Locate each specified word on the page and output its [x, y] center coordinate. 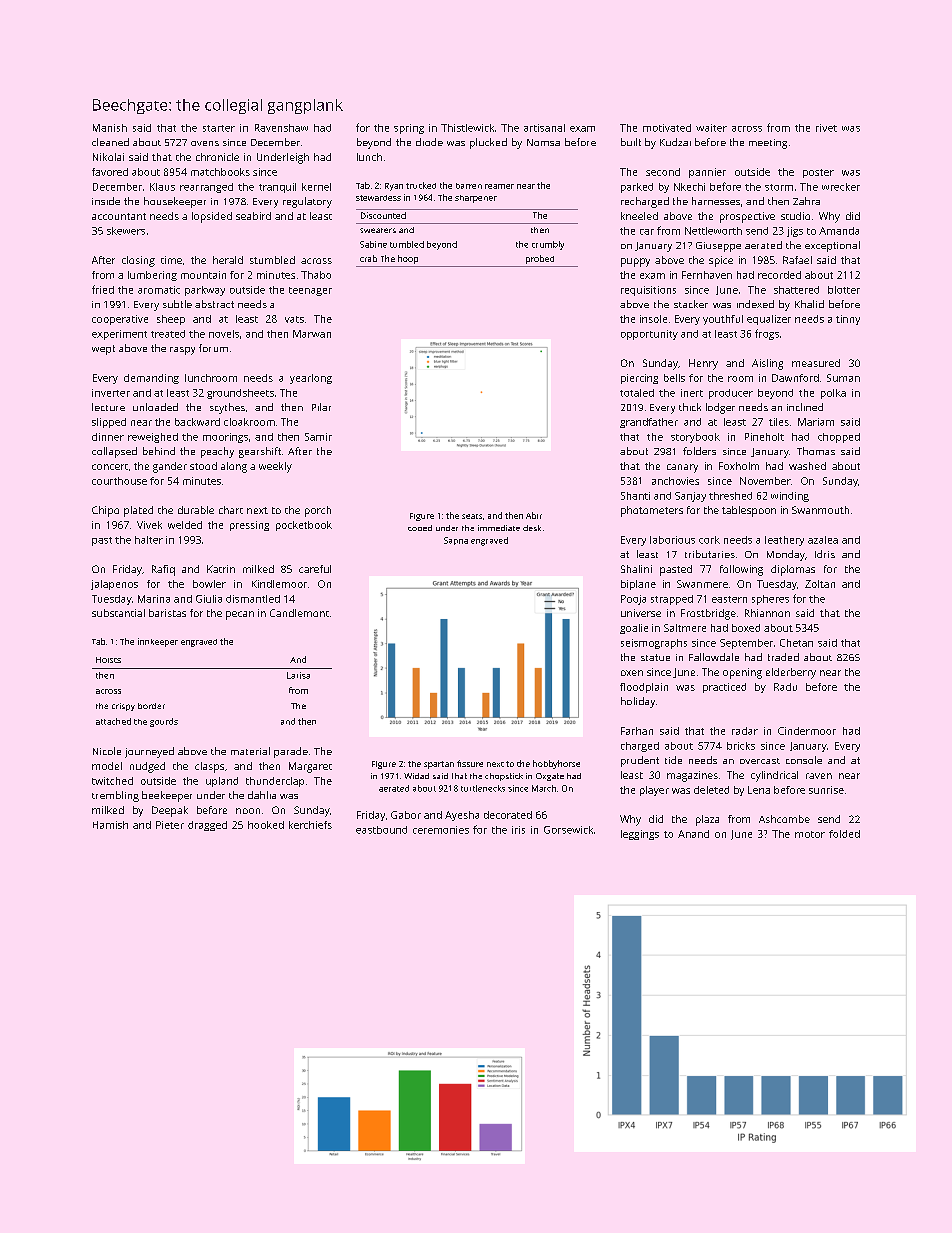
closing [138, 261]
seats [472, 516]
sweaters [378, 230]
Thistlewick [467, 128]
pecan [240, 615]
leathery [784, 541]
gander [170, 467]
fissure [470, 763]
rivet [826, 128]
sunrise [826, 790]
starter [219, 128]
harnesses [716, 201]
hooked [266, 825]
